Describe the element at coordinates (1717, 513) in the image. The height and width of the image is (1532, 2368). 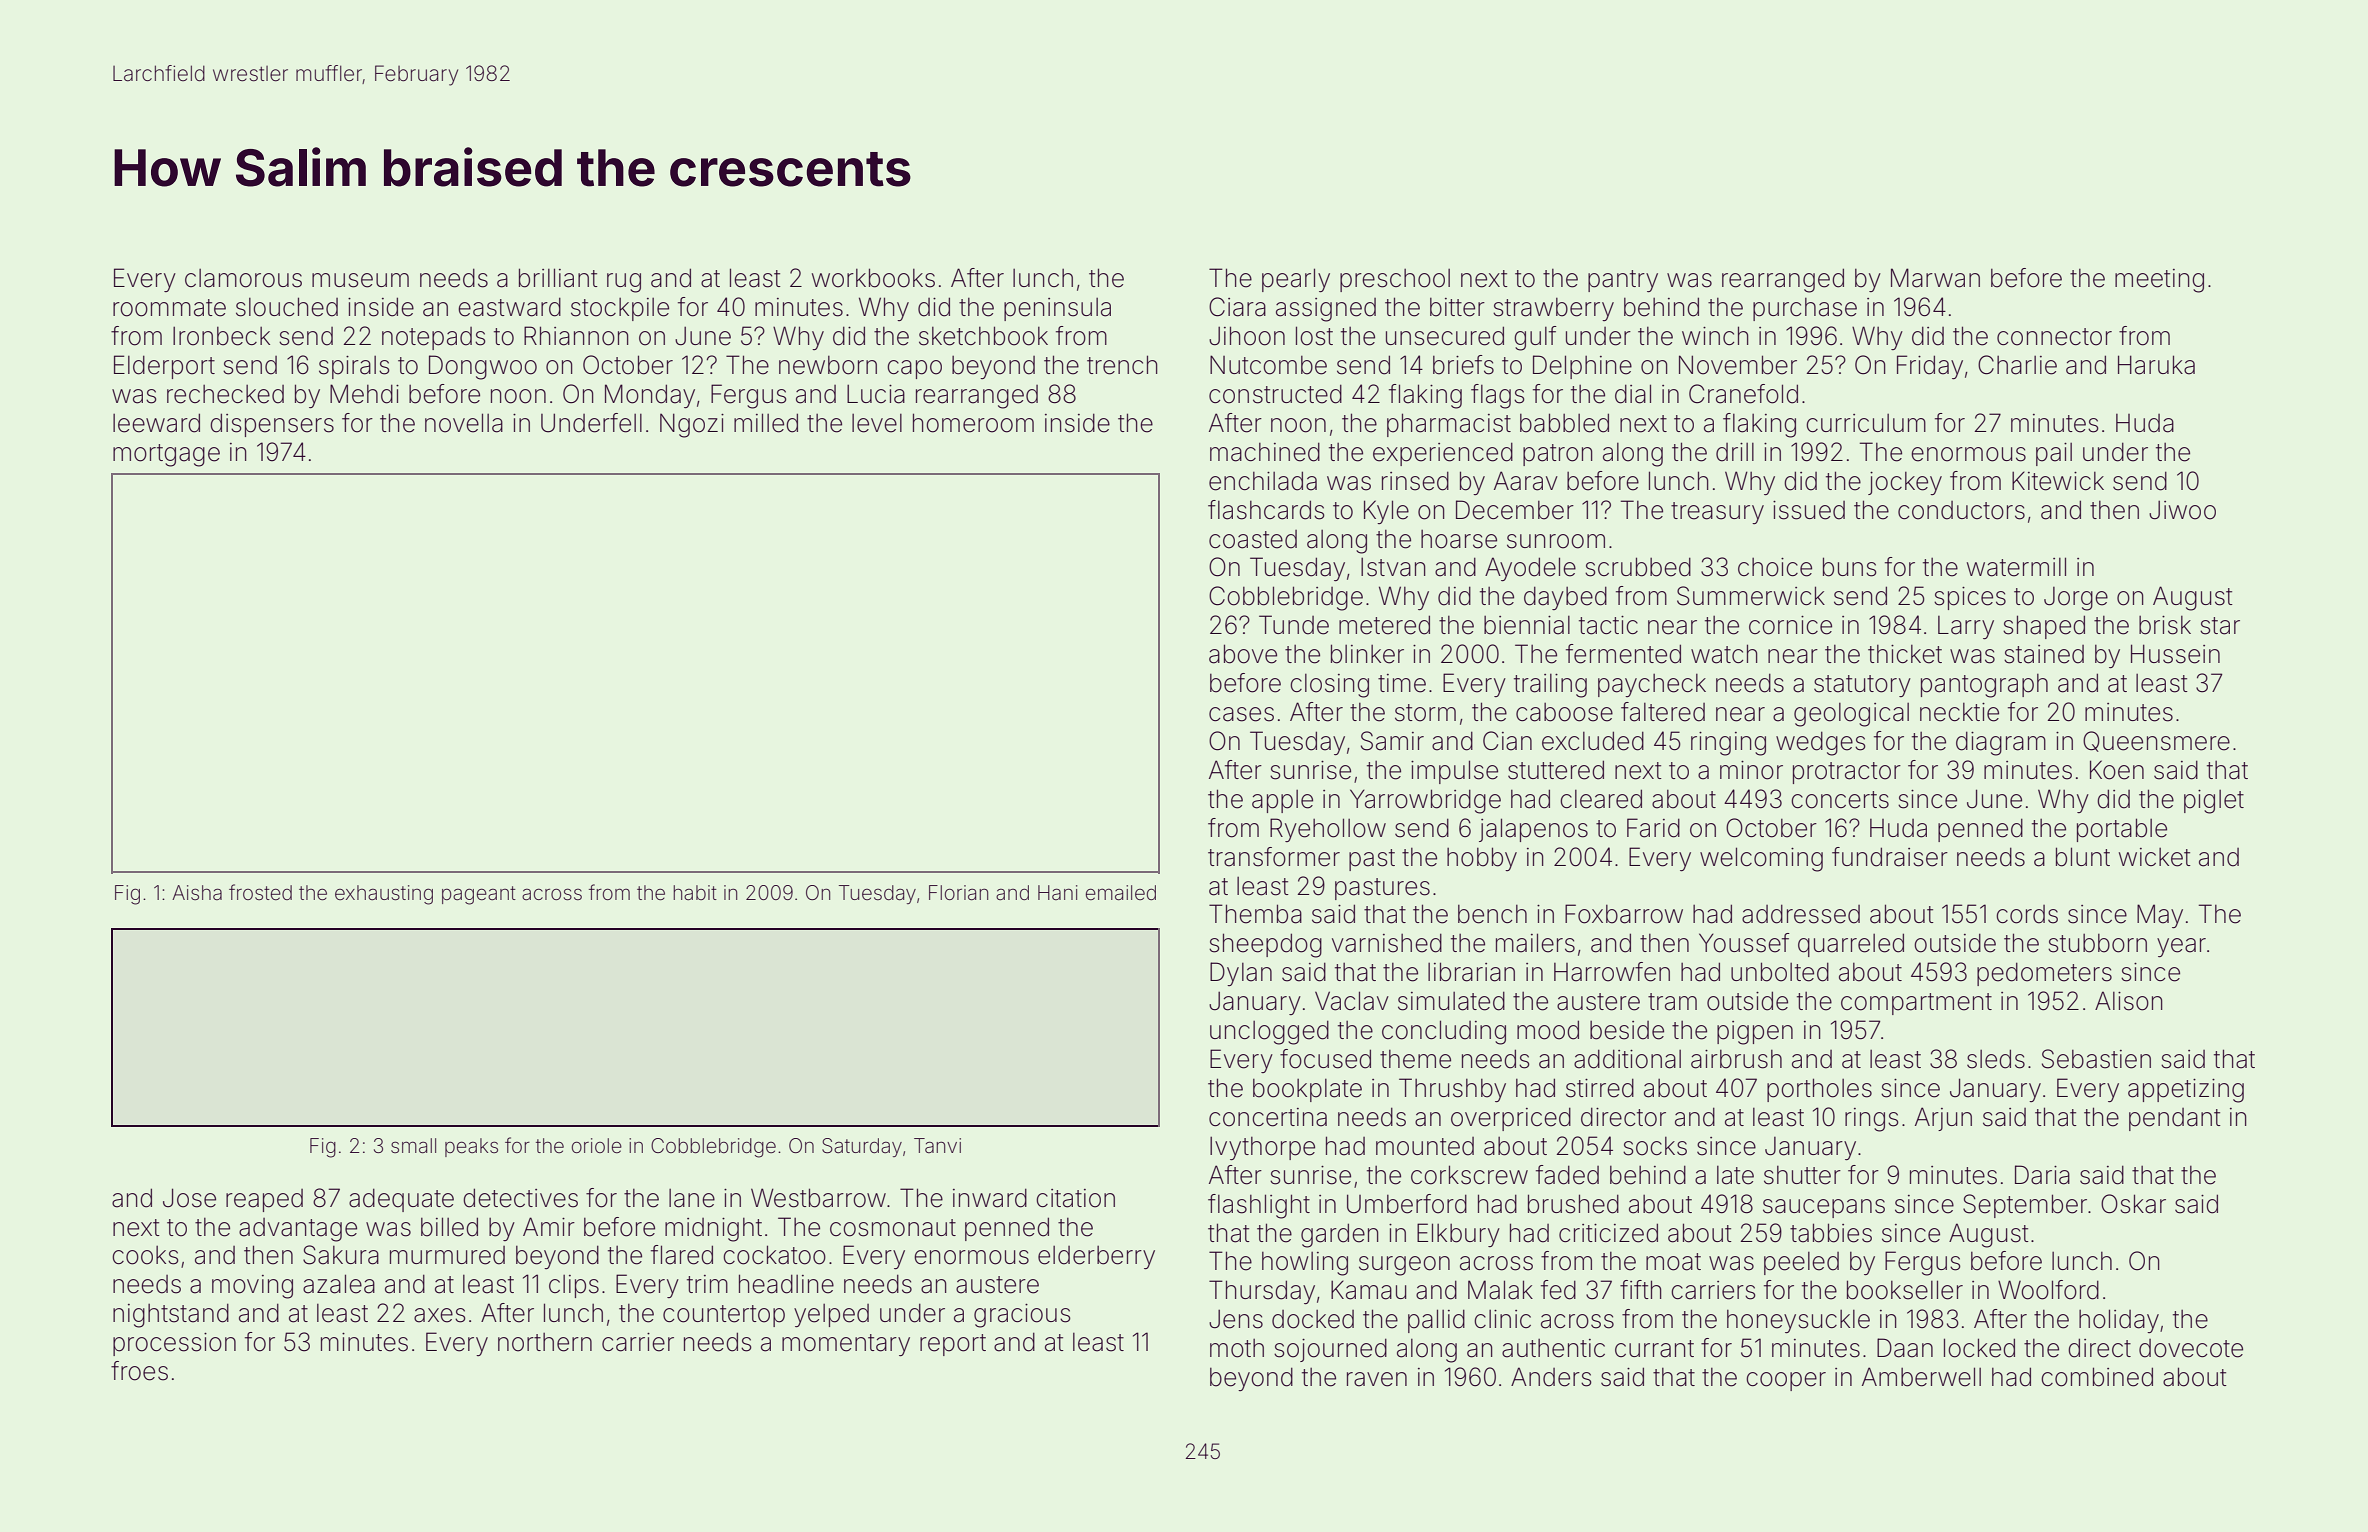
I see `treasury` at that location.
